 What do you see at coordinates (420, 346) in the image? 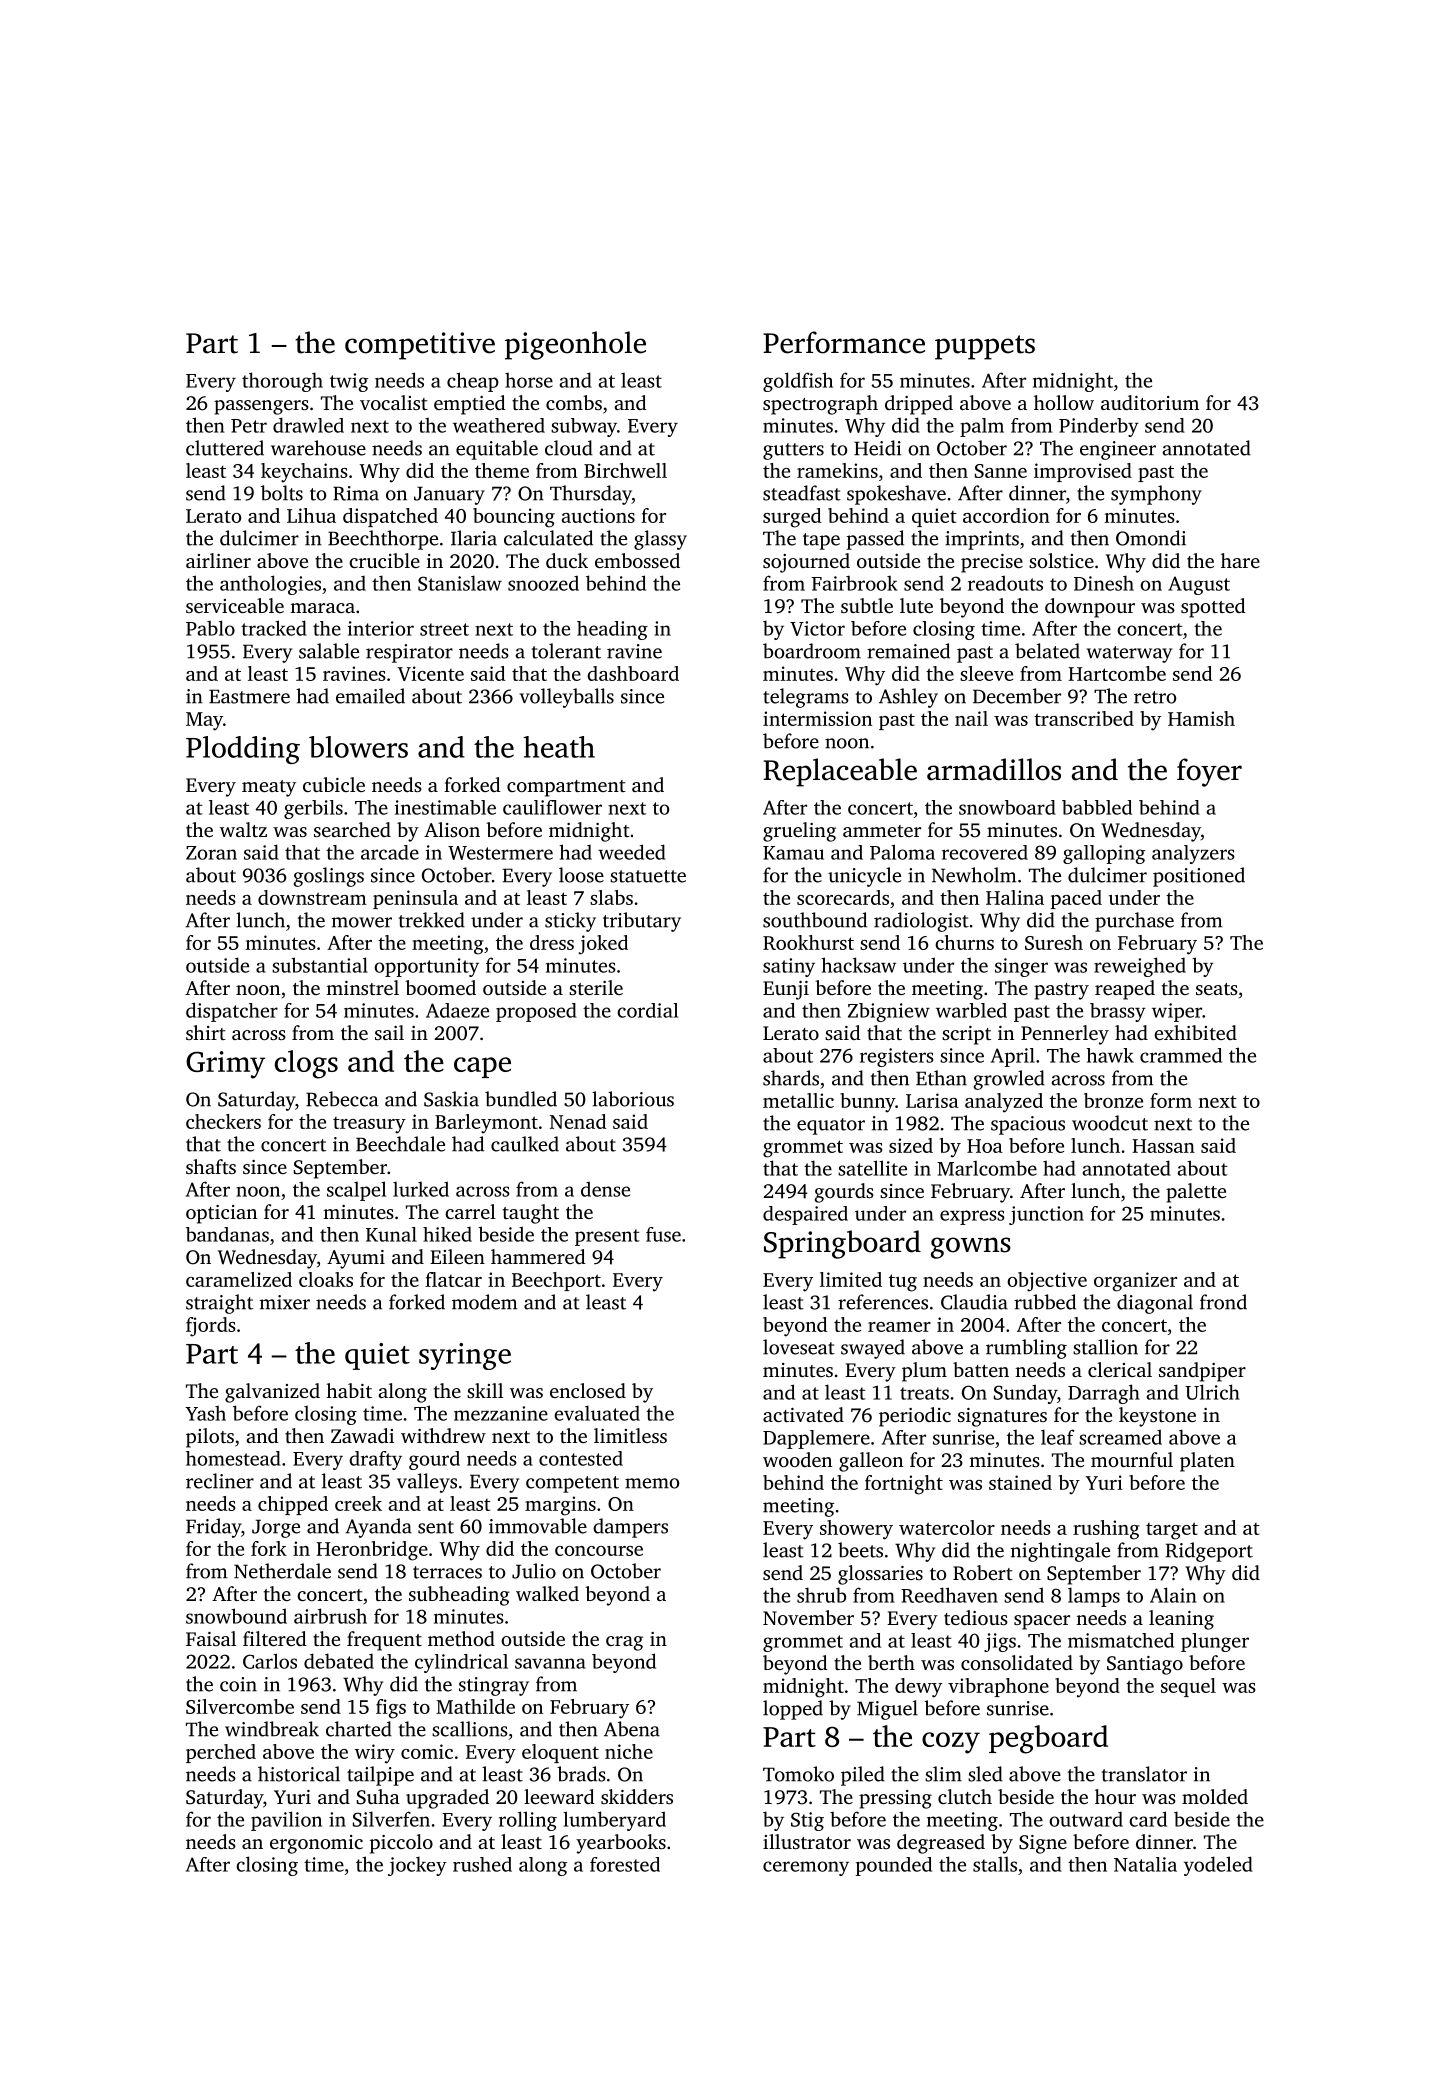
I see `competitive` at bounding box center [420, 346].
